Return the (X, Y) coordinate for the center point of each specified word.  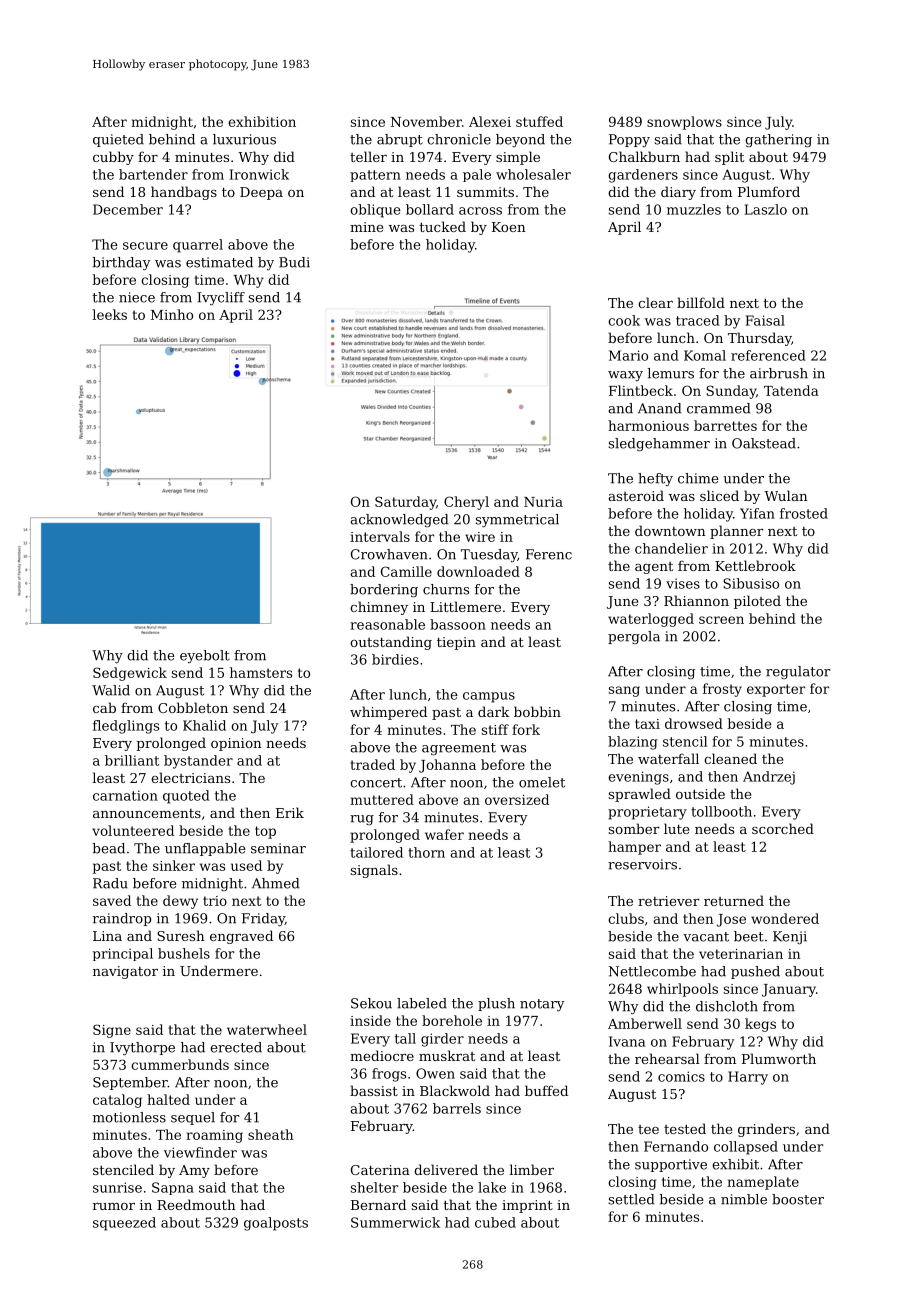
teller (368, 156)
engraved (241, 937)
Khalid (204, 725)
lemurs (671, 373)
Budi (294, 262)
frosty (722, 690)
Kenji (790, 937)
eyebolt (205, 656)
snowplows (684, 123)
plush (496, 1004)
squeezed (124, 1224)
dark (493, 711)
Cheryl (466, 503)
